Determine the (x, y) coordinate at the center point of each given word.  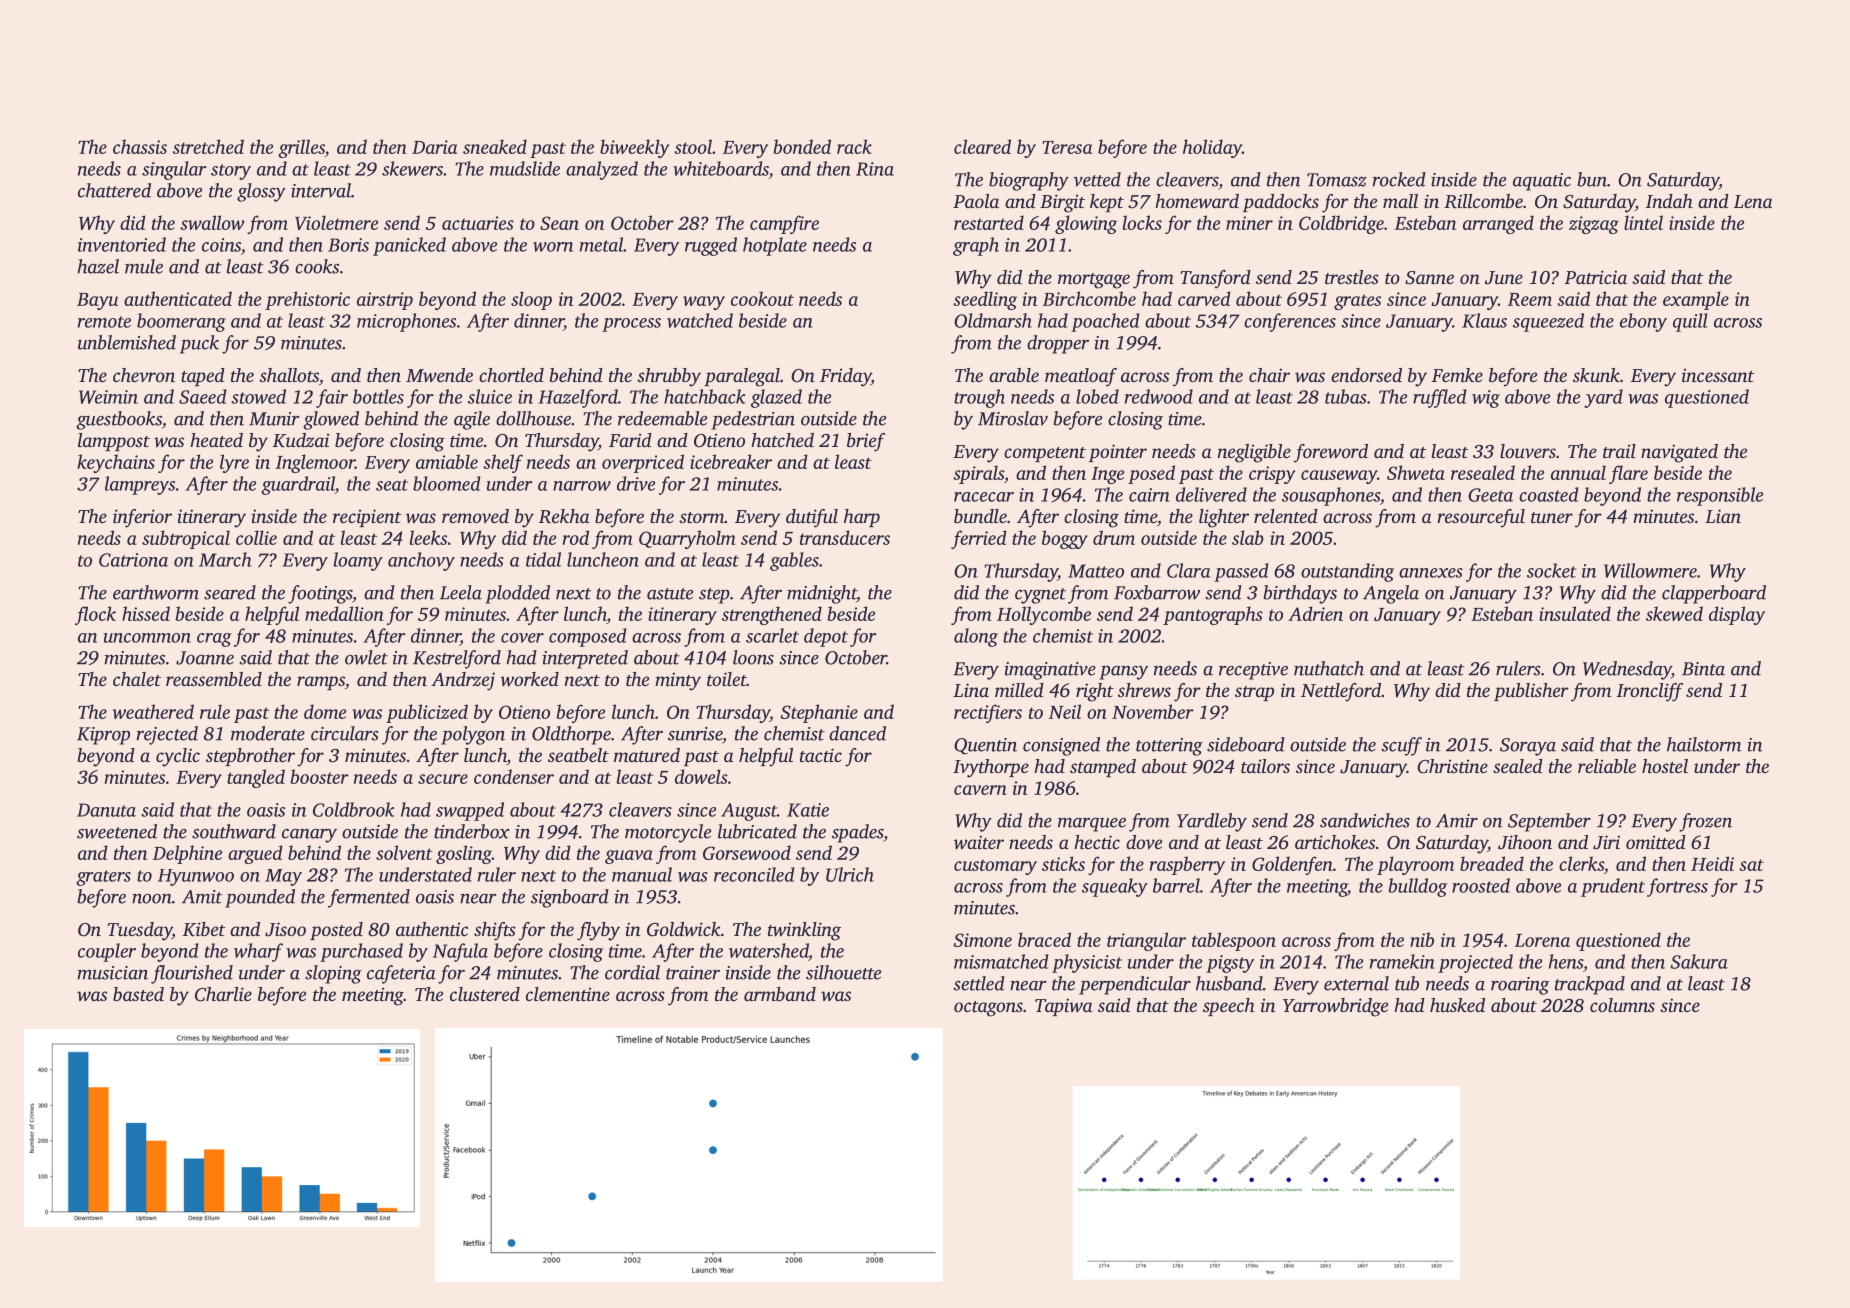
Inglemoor (315, 463)
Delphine (187, 854)
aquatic (1542, 182)
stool (693, 146)
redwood (1159, 396)
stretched (208, 146)
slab (1248, 537)
